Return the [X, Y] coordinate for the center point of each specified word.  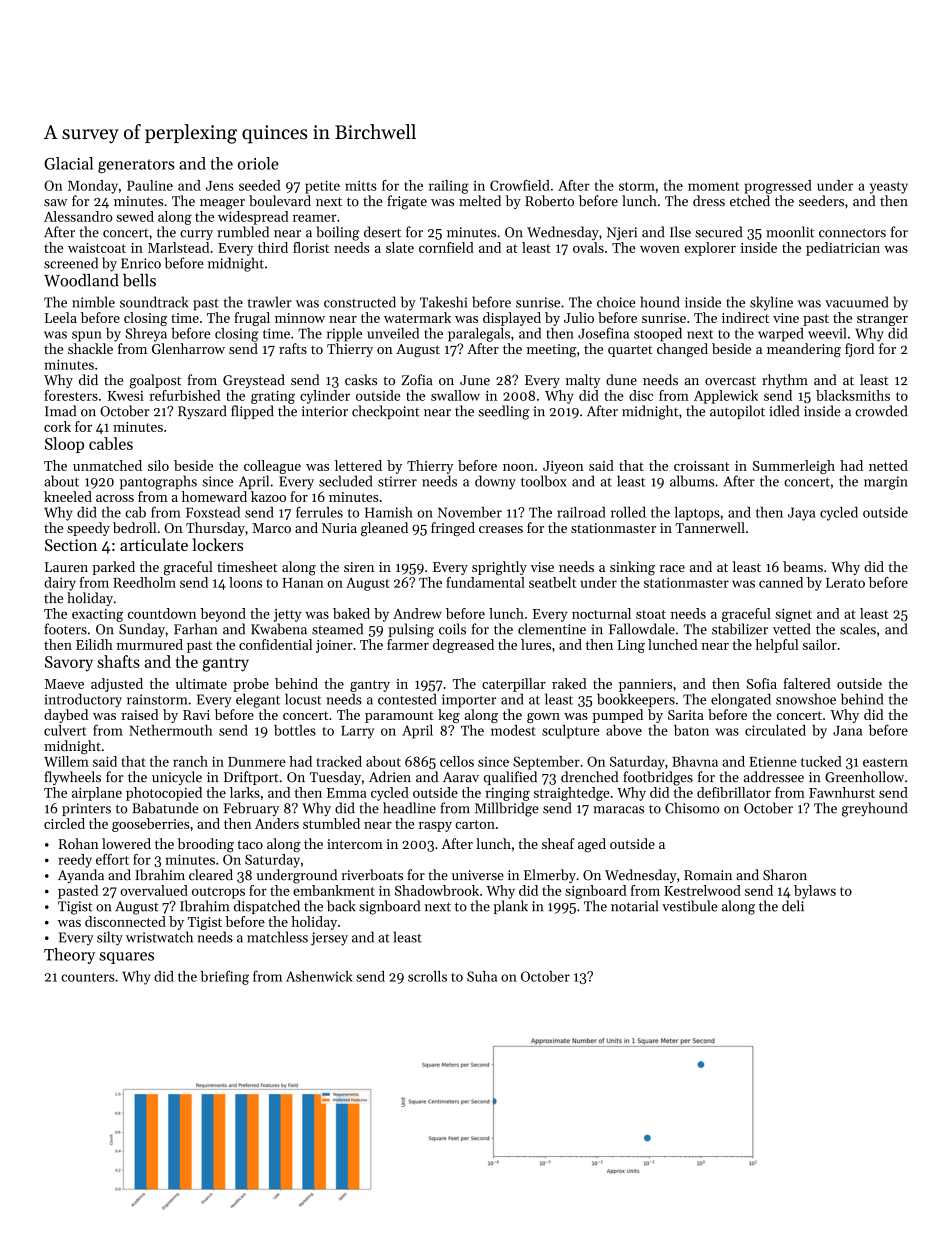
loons [245, 582]
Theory [69, 956]
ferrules [319, 512]
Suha [482, 976]
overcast [730, 381]
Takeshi [443, 302]
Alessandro [78, 216]
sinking [632, 568]
